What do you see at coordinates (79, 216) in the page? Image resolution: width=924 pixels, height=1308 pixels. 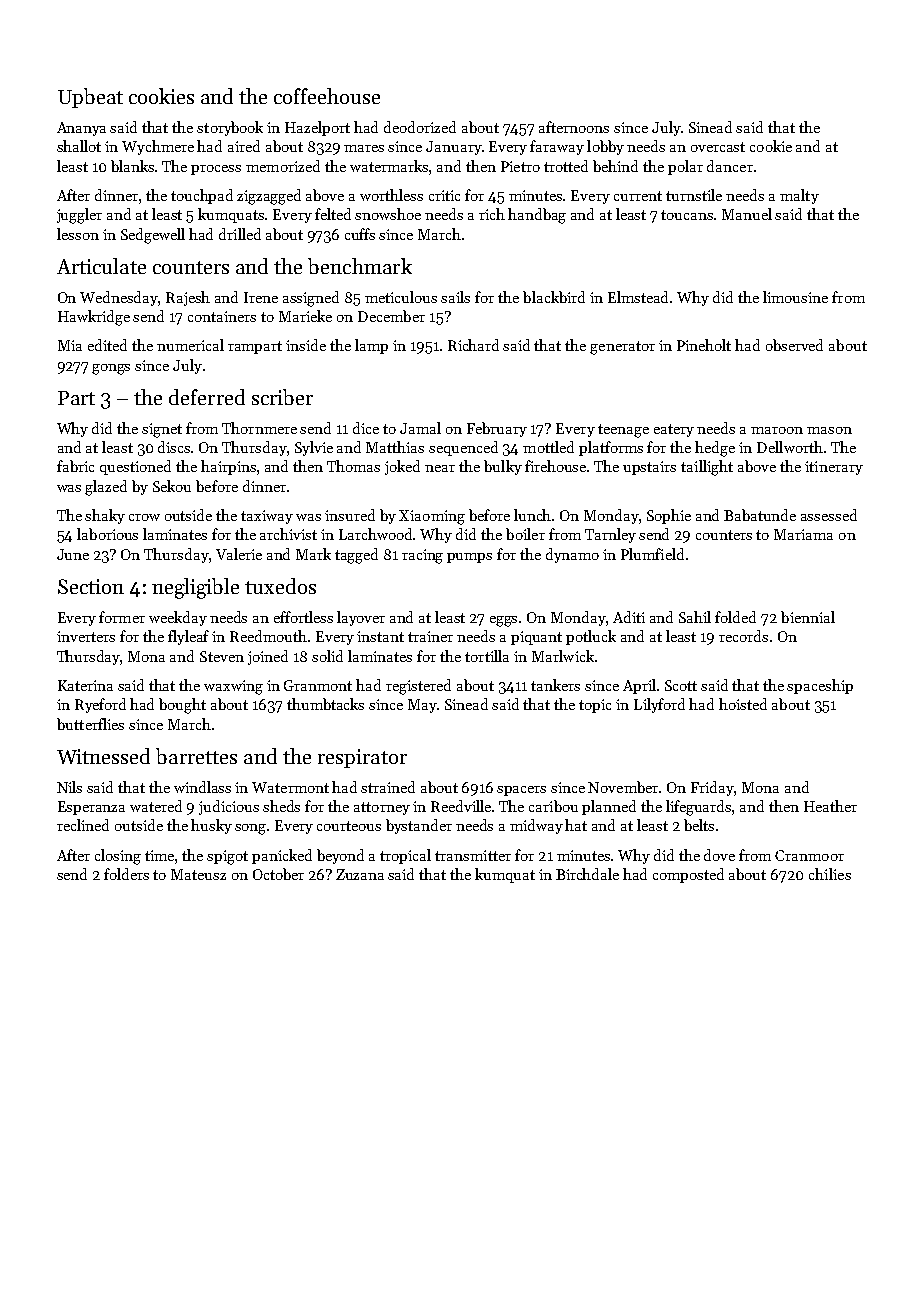 I see `juggler` at bounding box center [79, 216].
